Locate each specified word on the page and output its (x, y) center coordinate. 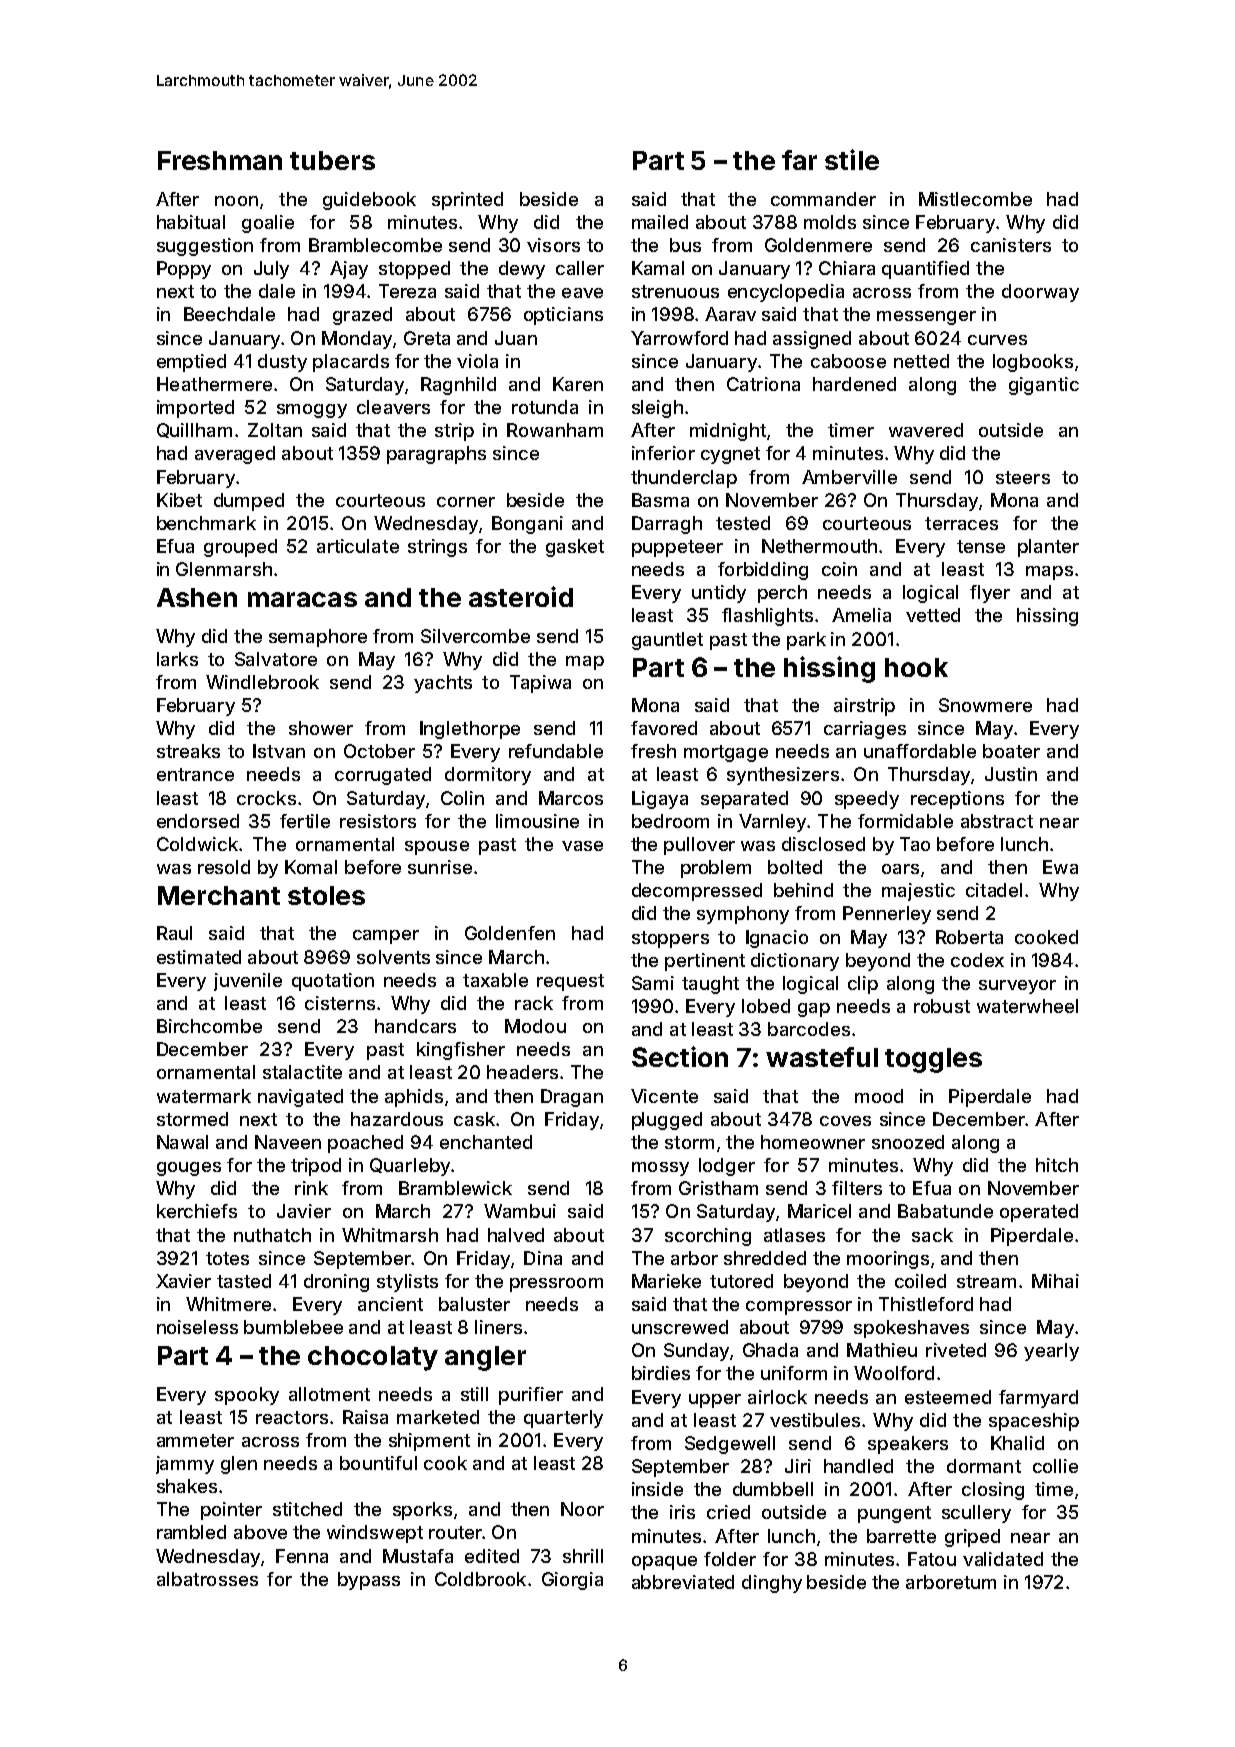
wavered (926, 430)
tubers (332, 160)
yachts (443, 684)
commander (823, 199)
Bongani (527, 525)
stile (852, 159)
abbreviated (683, 1582)
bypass (369, 1581)
